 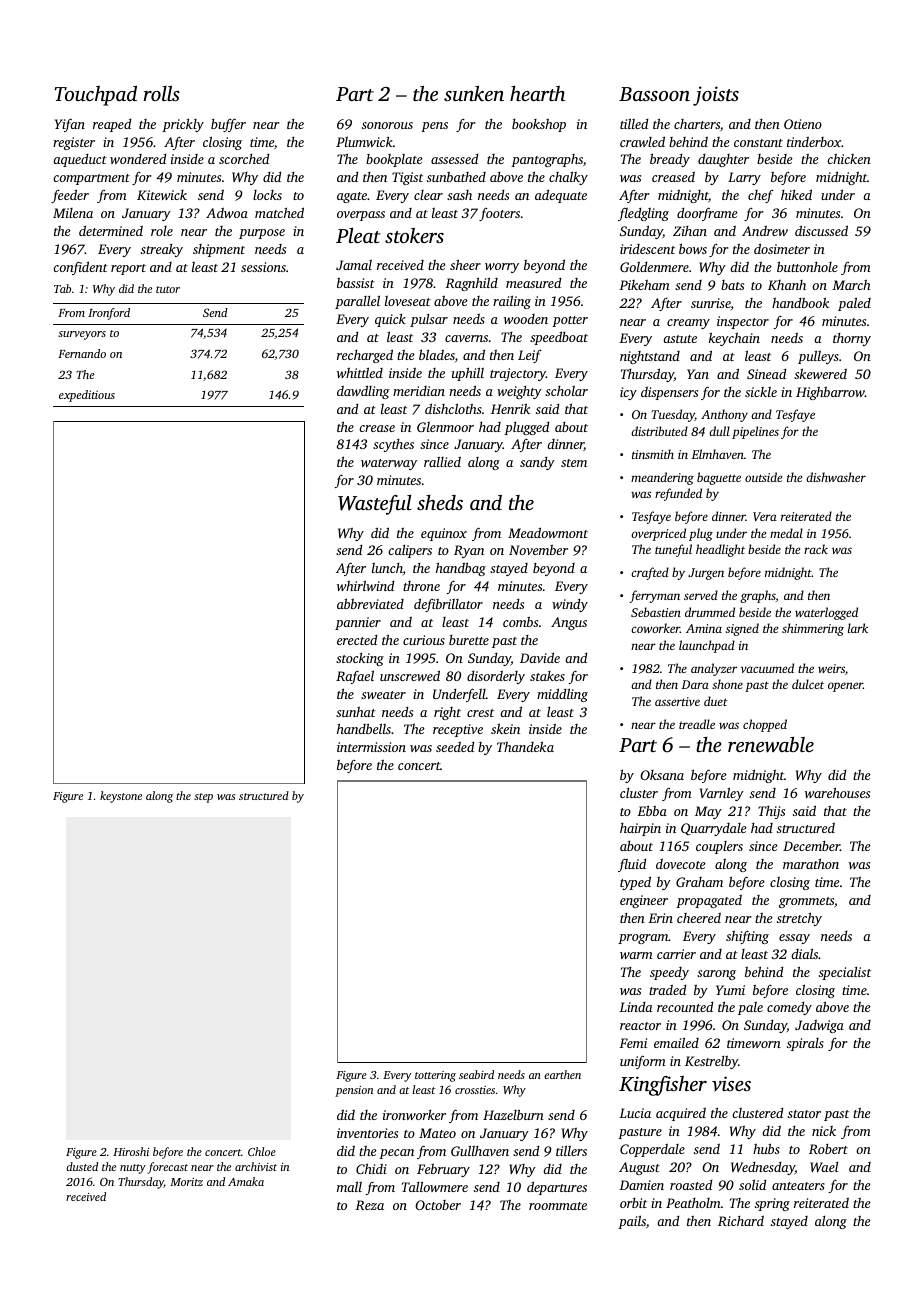 What do you see at coordinates (803, 124) in the screenshot?
I see `Otieno` at bounding box center [803, 124].
